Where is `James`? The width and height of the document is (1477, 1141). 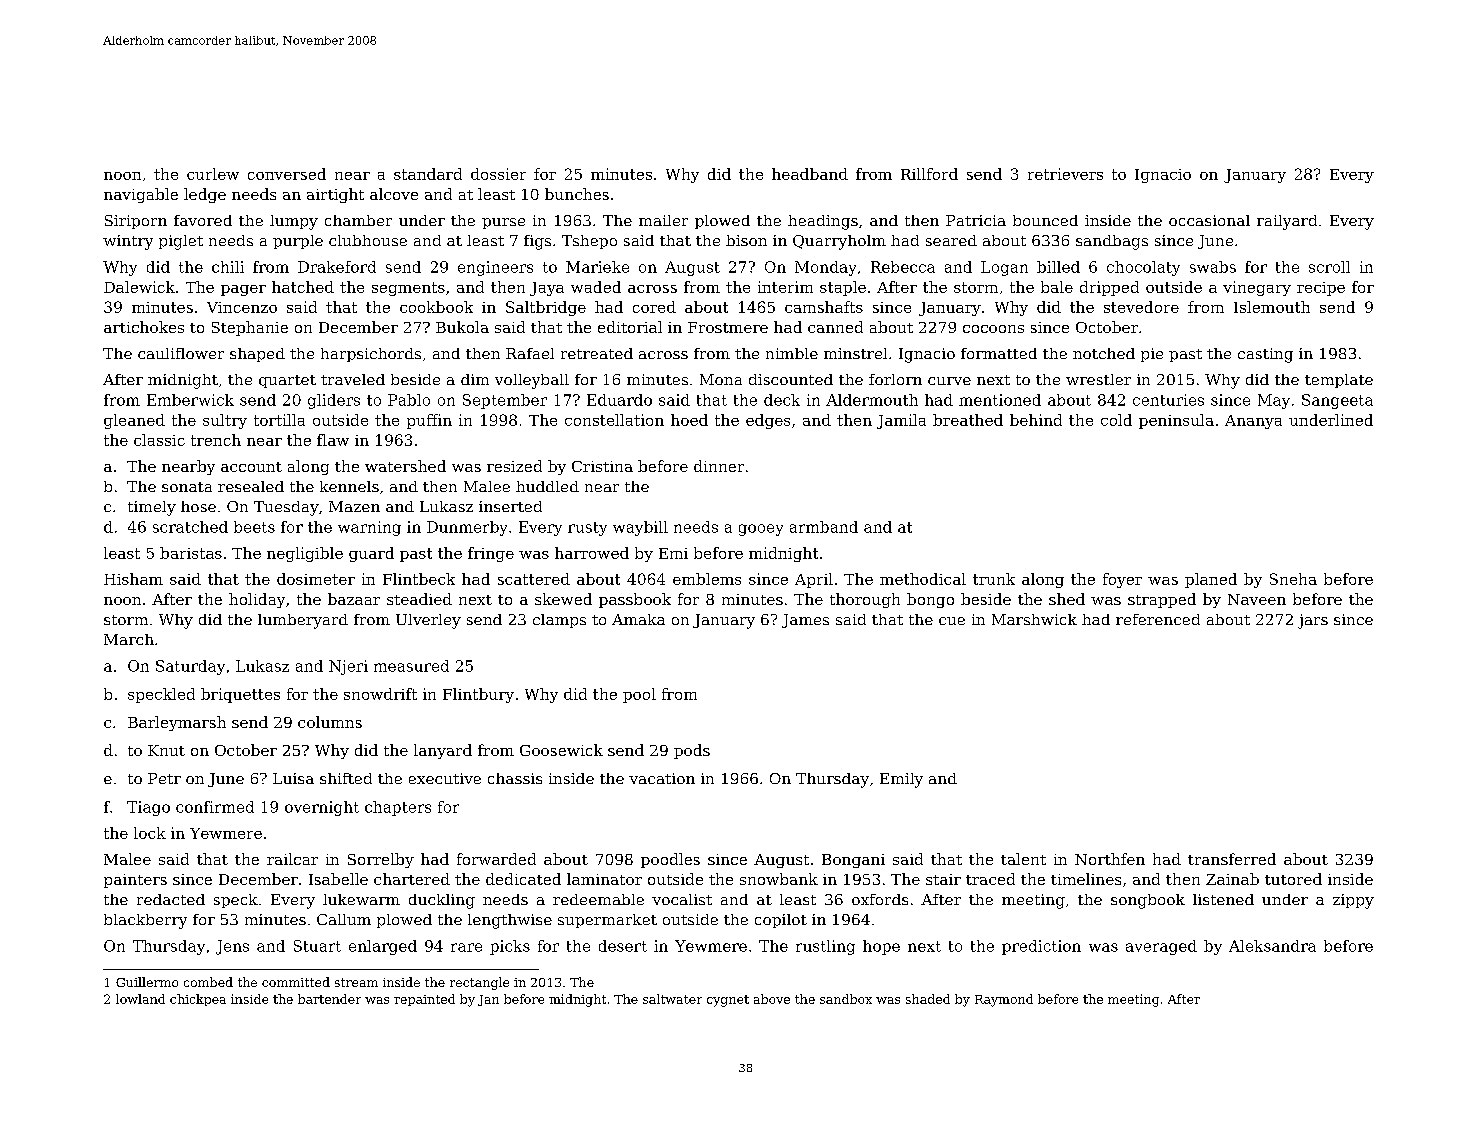
James is located at coordinates (805, 621).
